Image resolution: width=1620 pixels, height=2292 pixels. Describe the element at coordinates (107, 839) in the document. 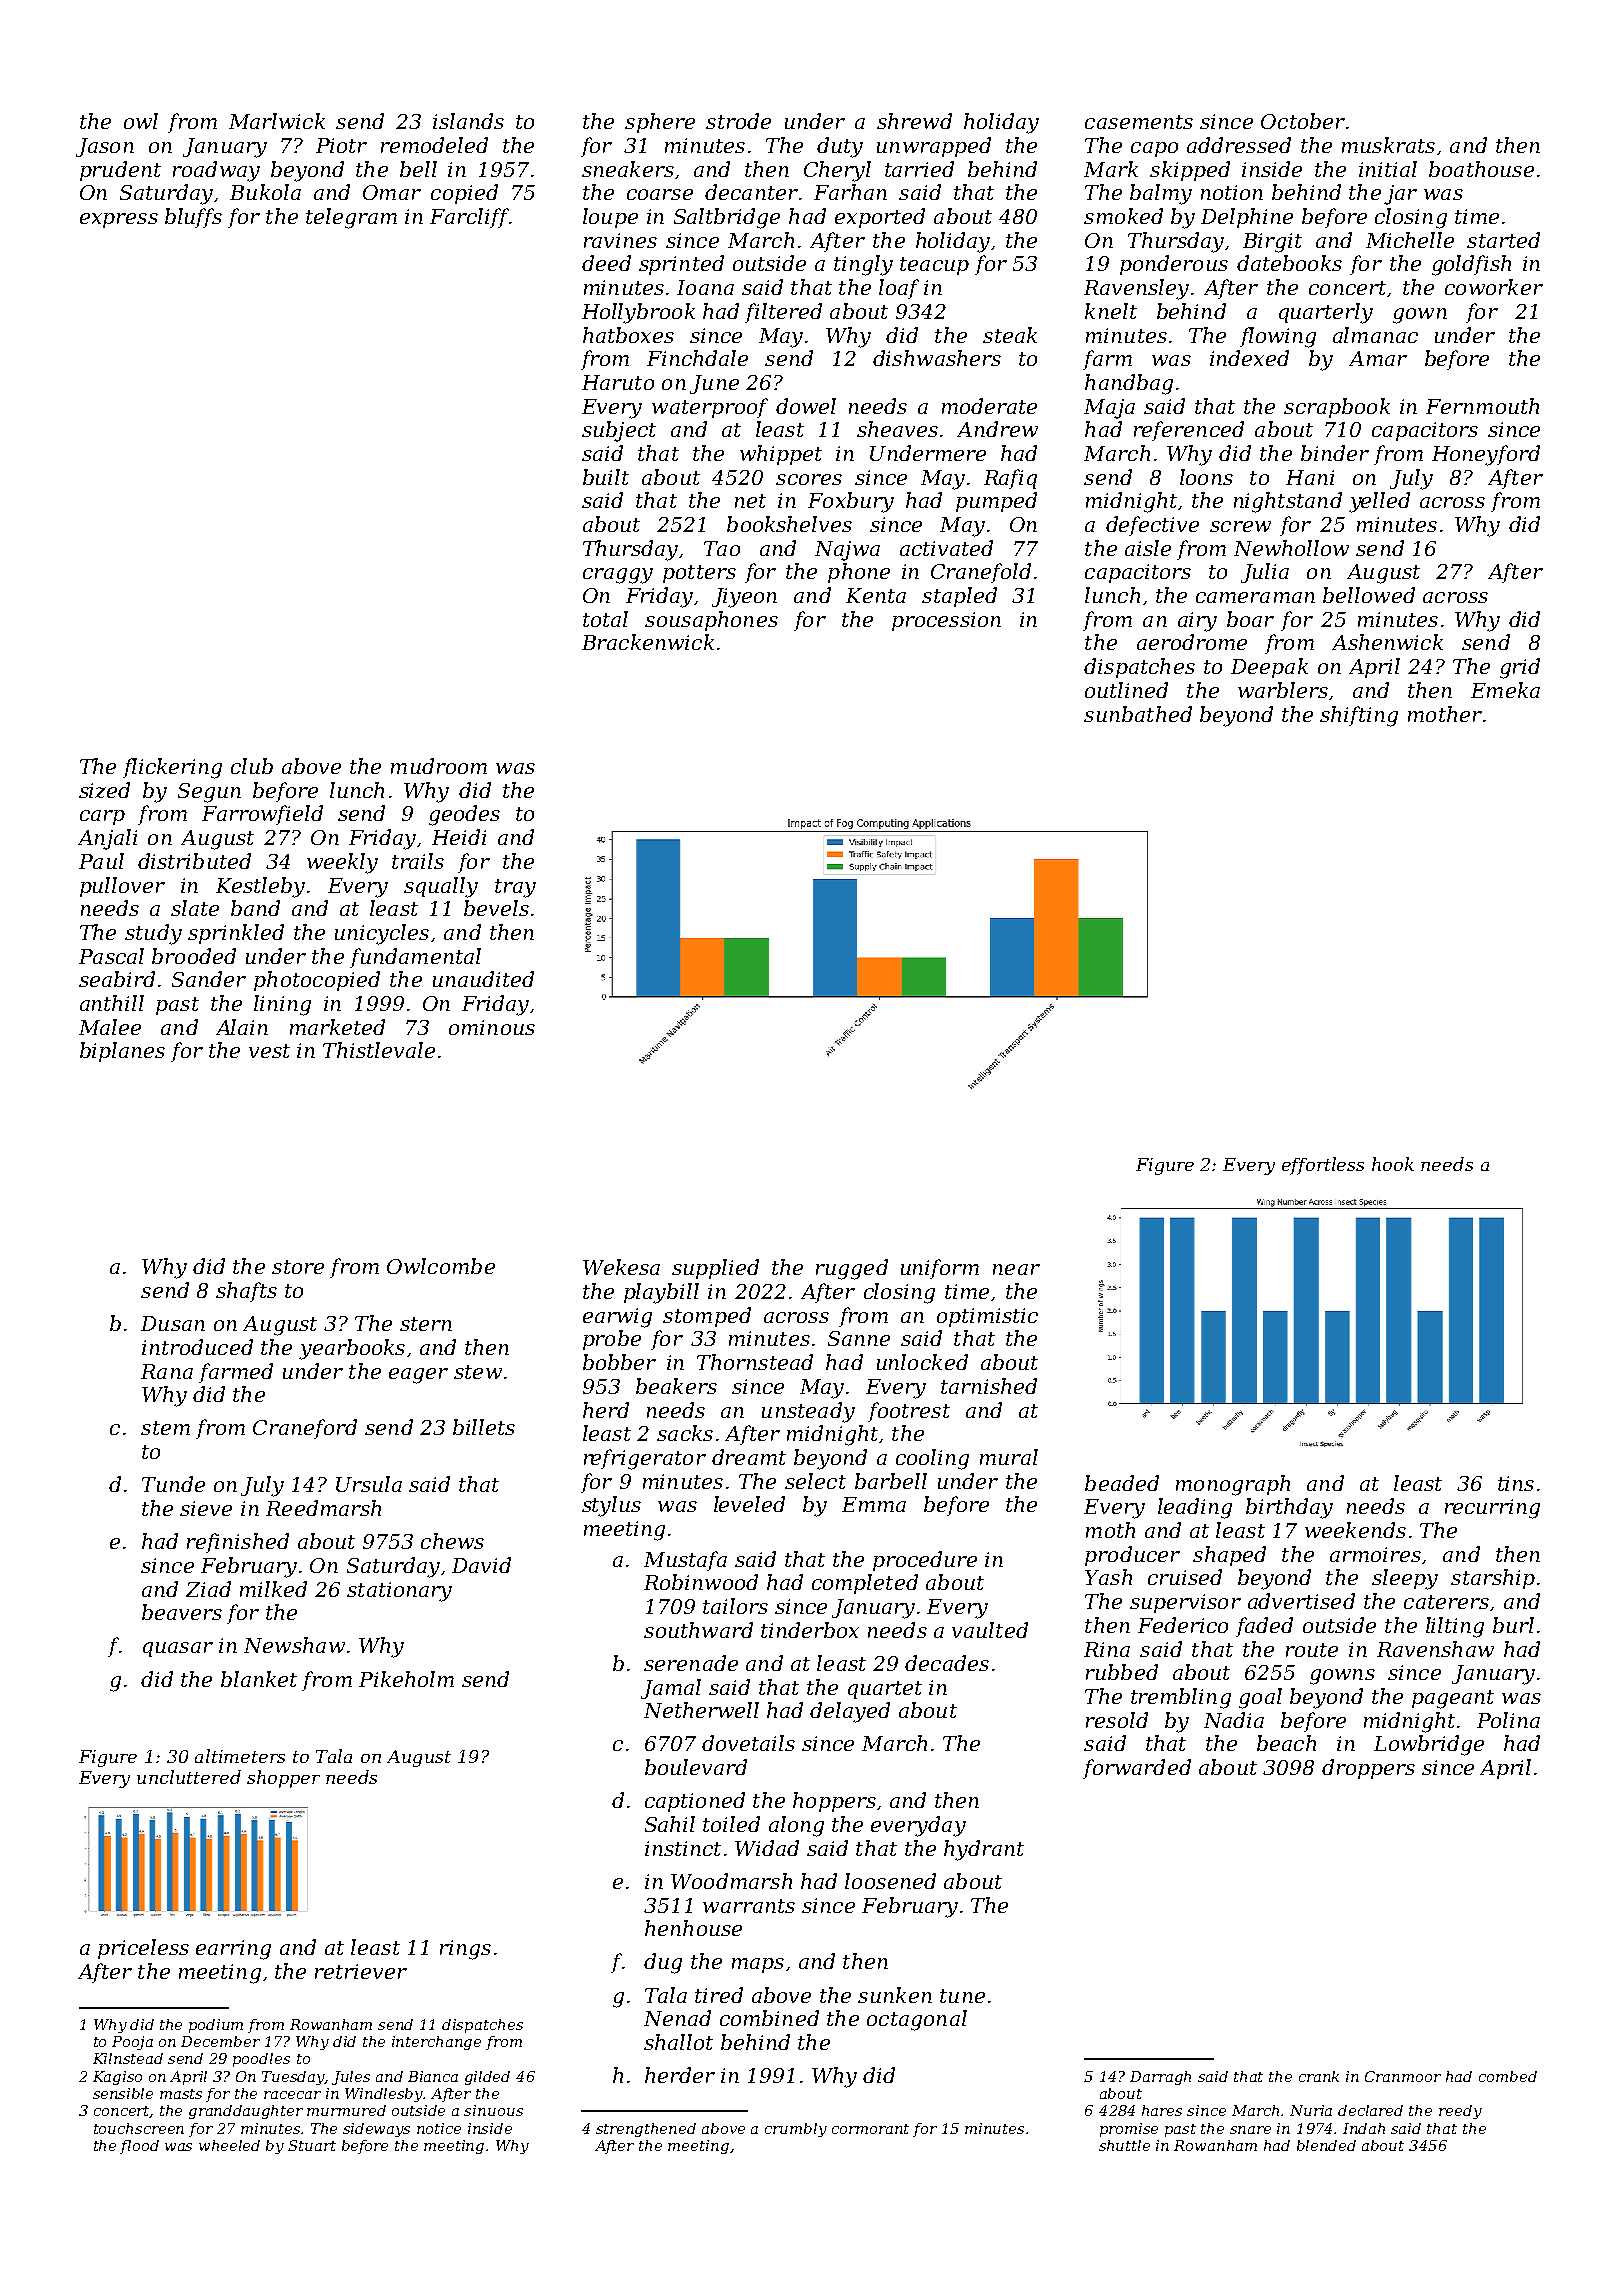

I see `Anjali` at that location.
